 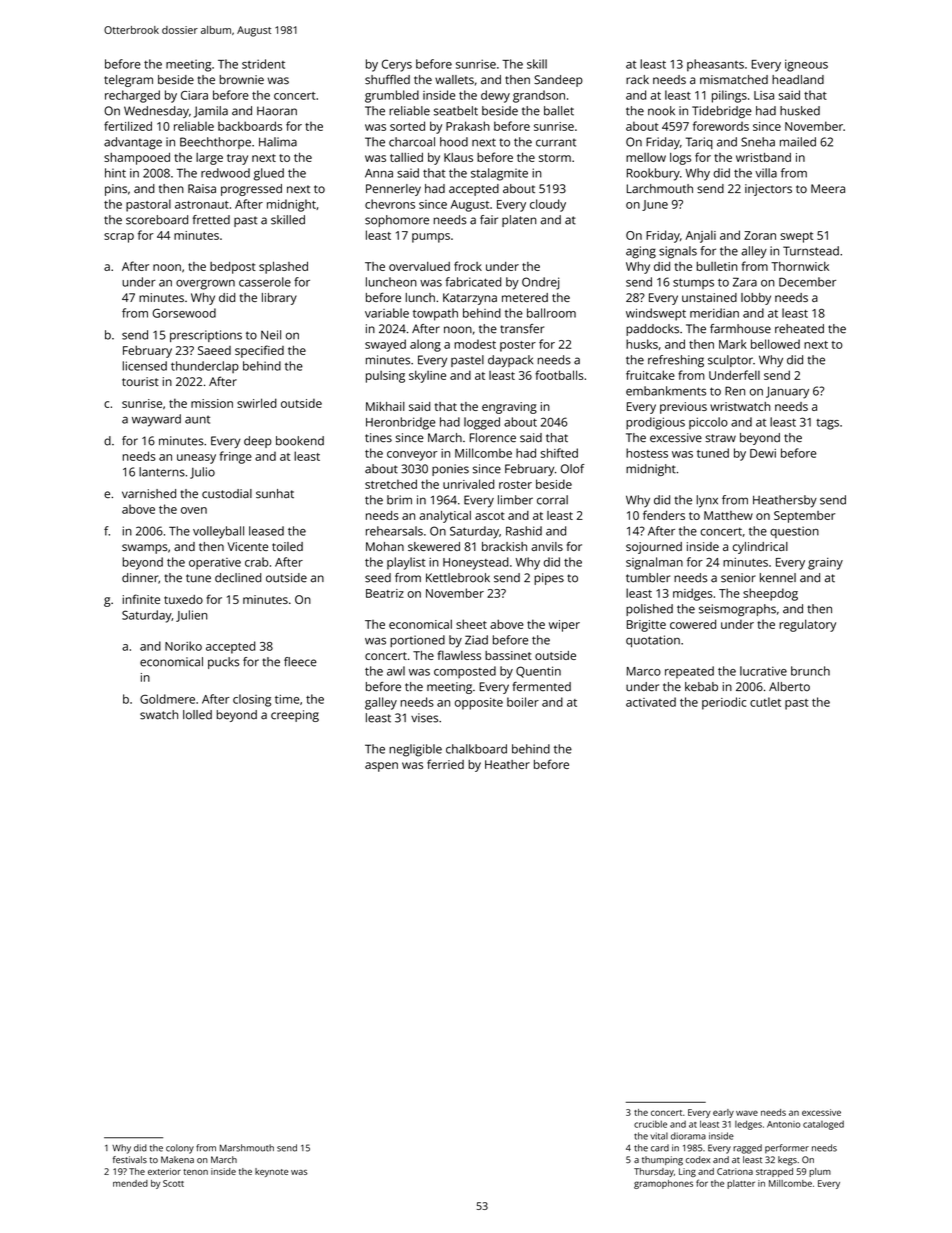 What do you see at coordinates (300, 441) in the screenshot?
I see `bookend` at bounding box center [300, 441].
